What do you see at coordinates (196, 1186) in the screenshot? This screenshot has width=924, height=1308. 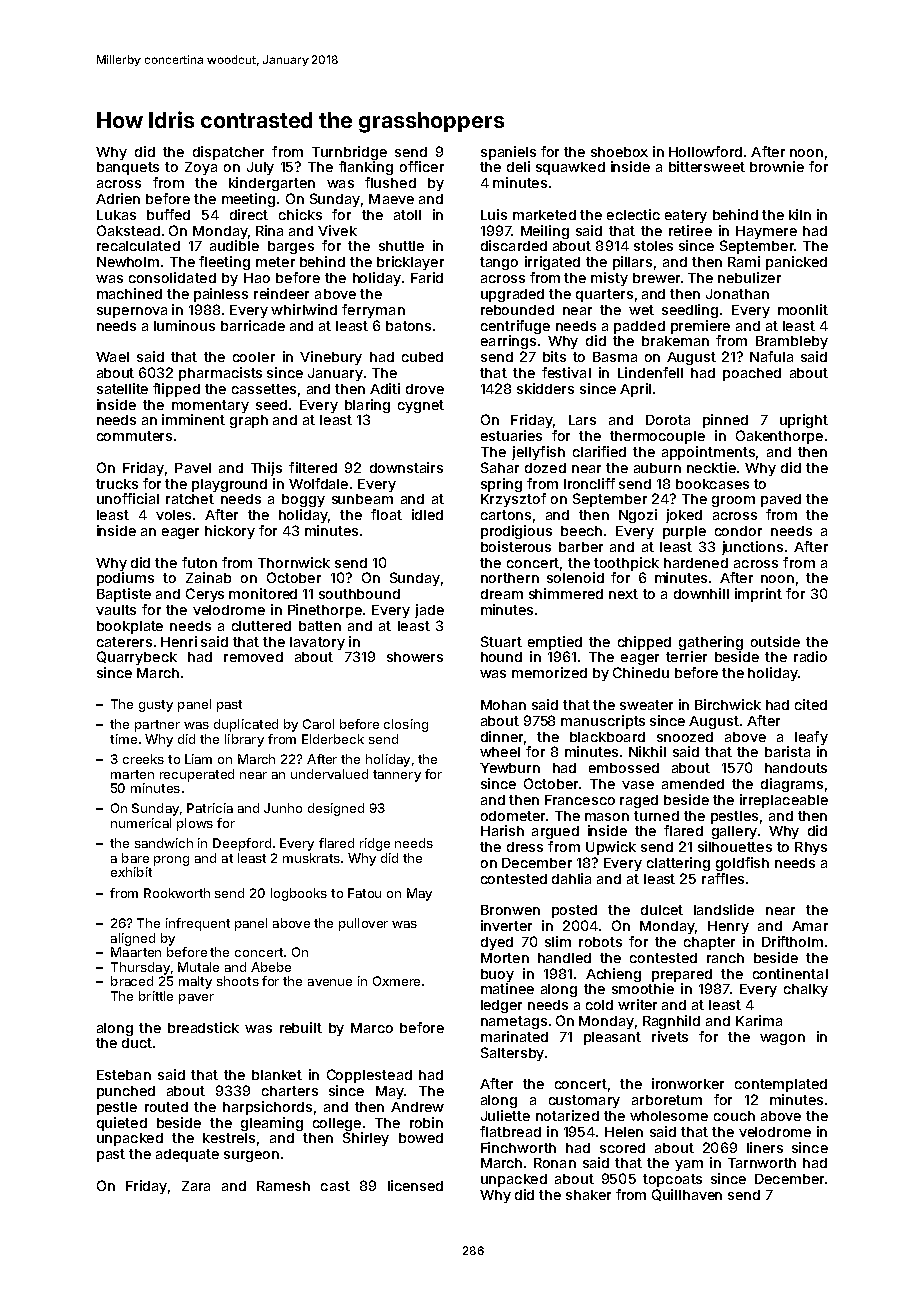 I see `Zara` at bounding box center [196, 1186].
